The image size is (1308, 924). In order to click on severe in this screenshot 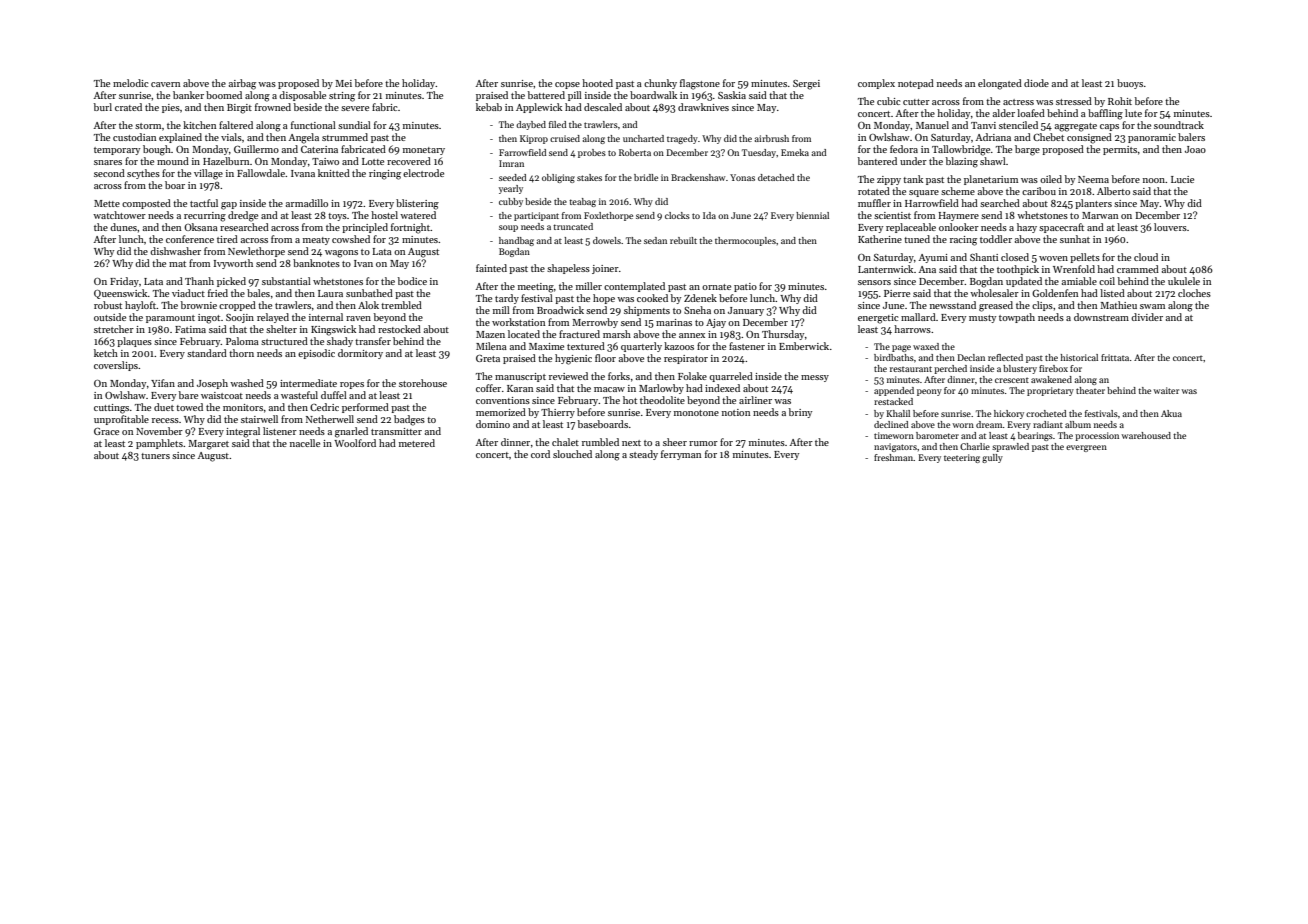, I will do `click(355, 108)`.
